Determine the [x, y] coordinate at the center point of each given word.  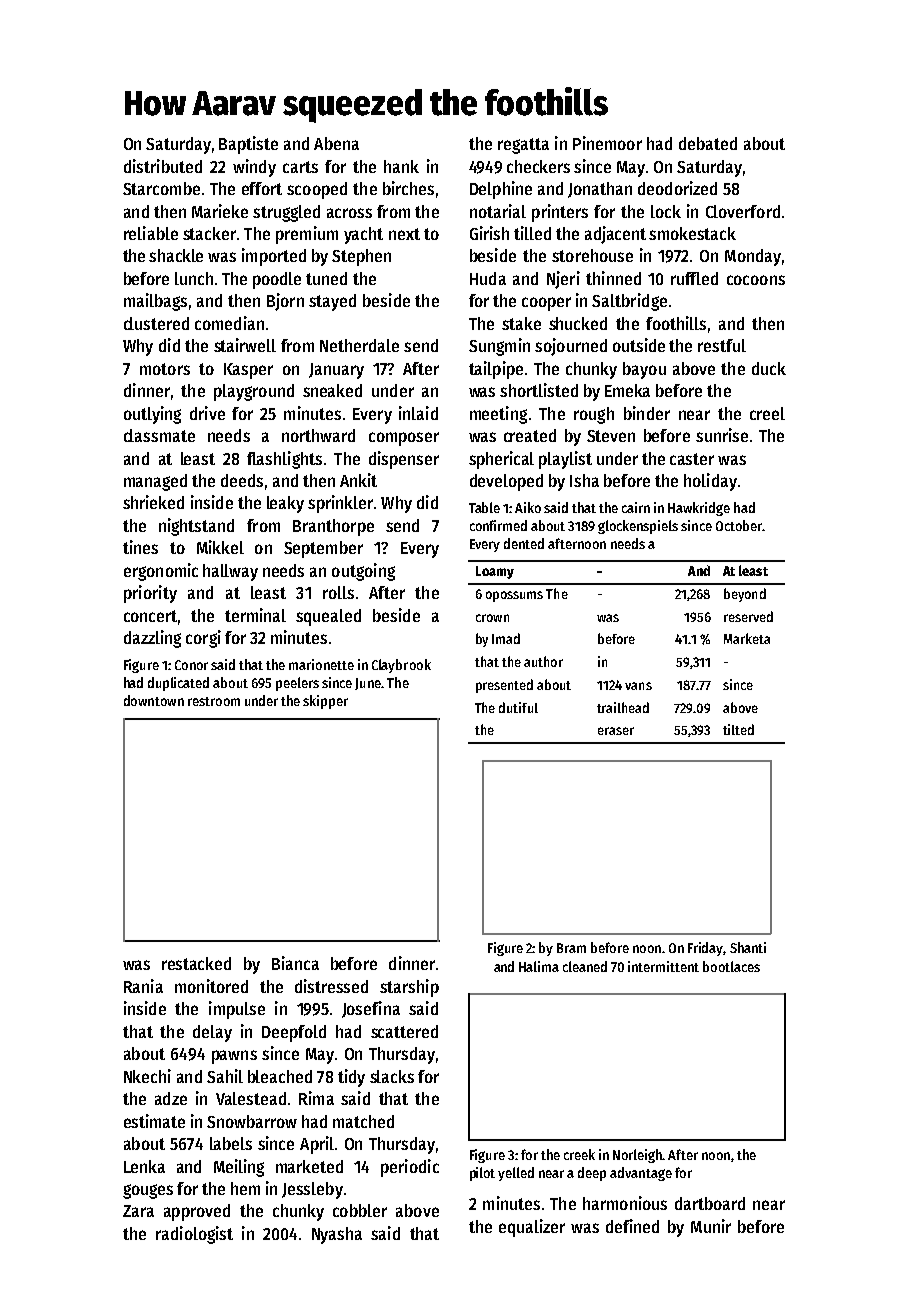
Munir [711, 1226]
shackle [176, 255]
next [404, 234]
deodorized [677, 188]
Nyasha [337, 1235]
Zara [138, 1211]
